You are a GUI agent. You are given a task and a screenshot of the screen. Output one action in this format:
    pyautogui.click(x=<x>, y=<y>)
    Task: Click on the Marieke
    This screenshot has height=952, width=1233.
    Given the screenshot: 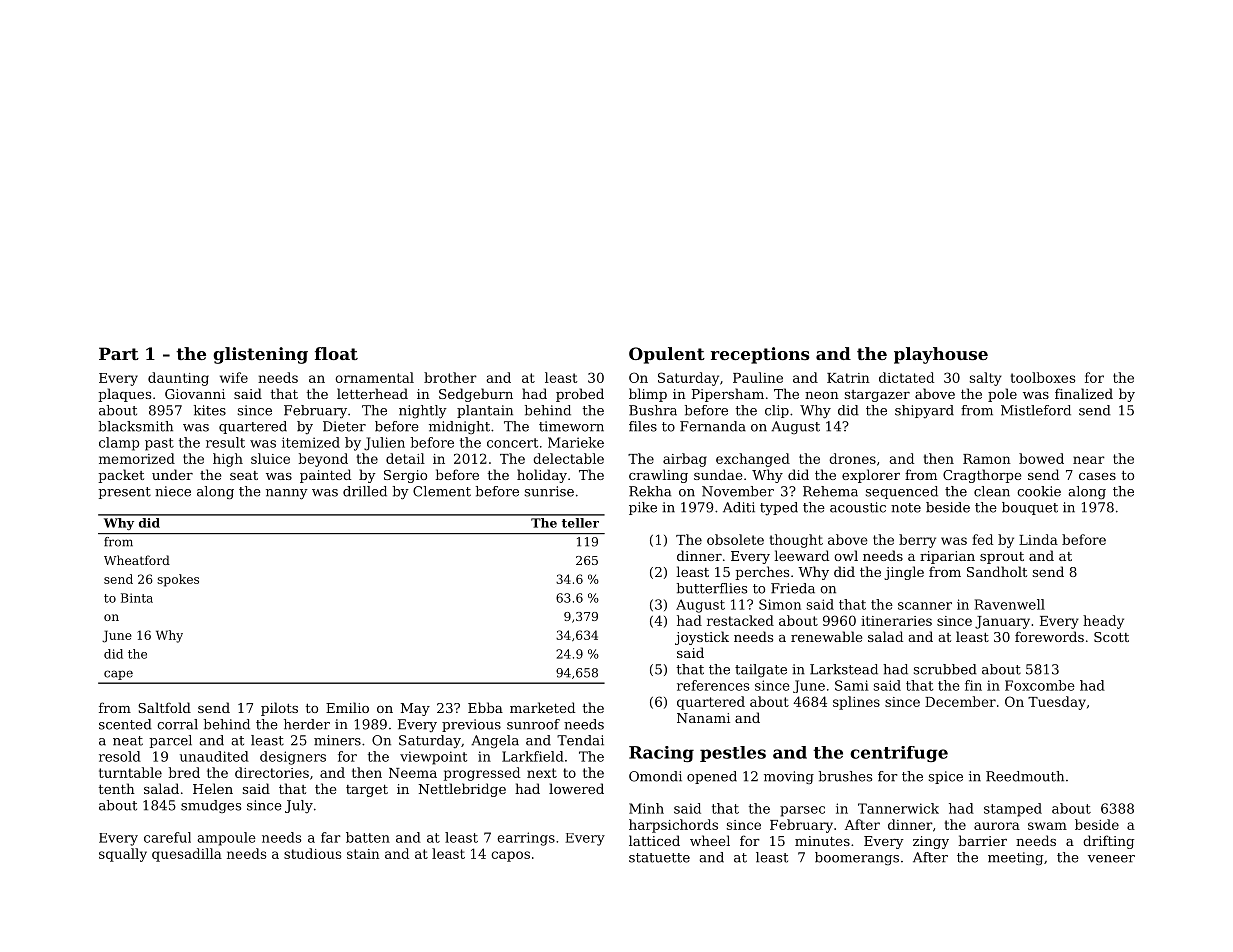 What is the action you would take?
    pyautogui.click(x=576, y=442)
